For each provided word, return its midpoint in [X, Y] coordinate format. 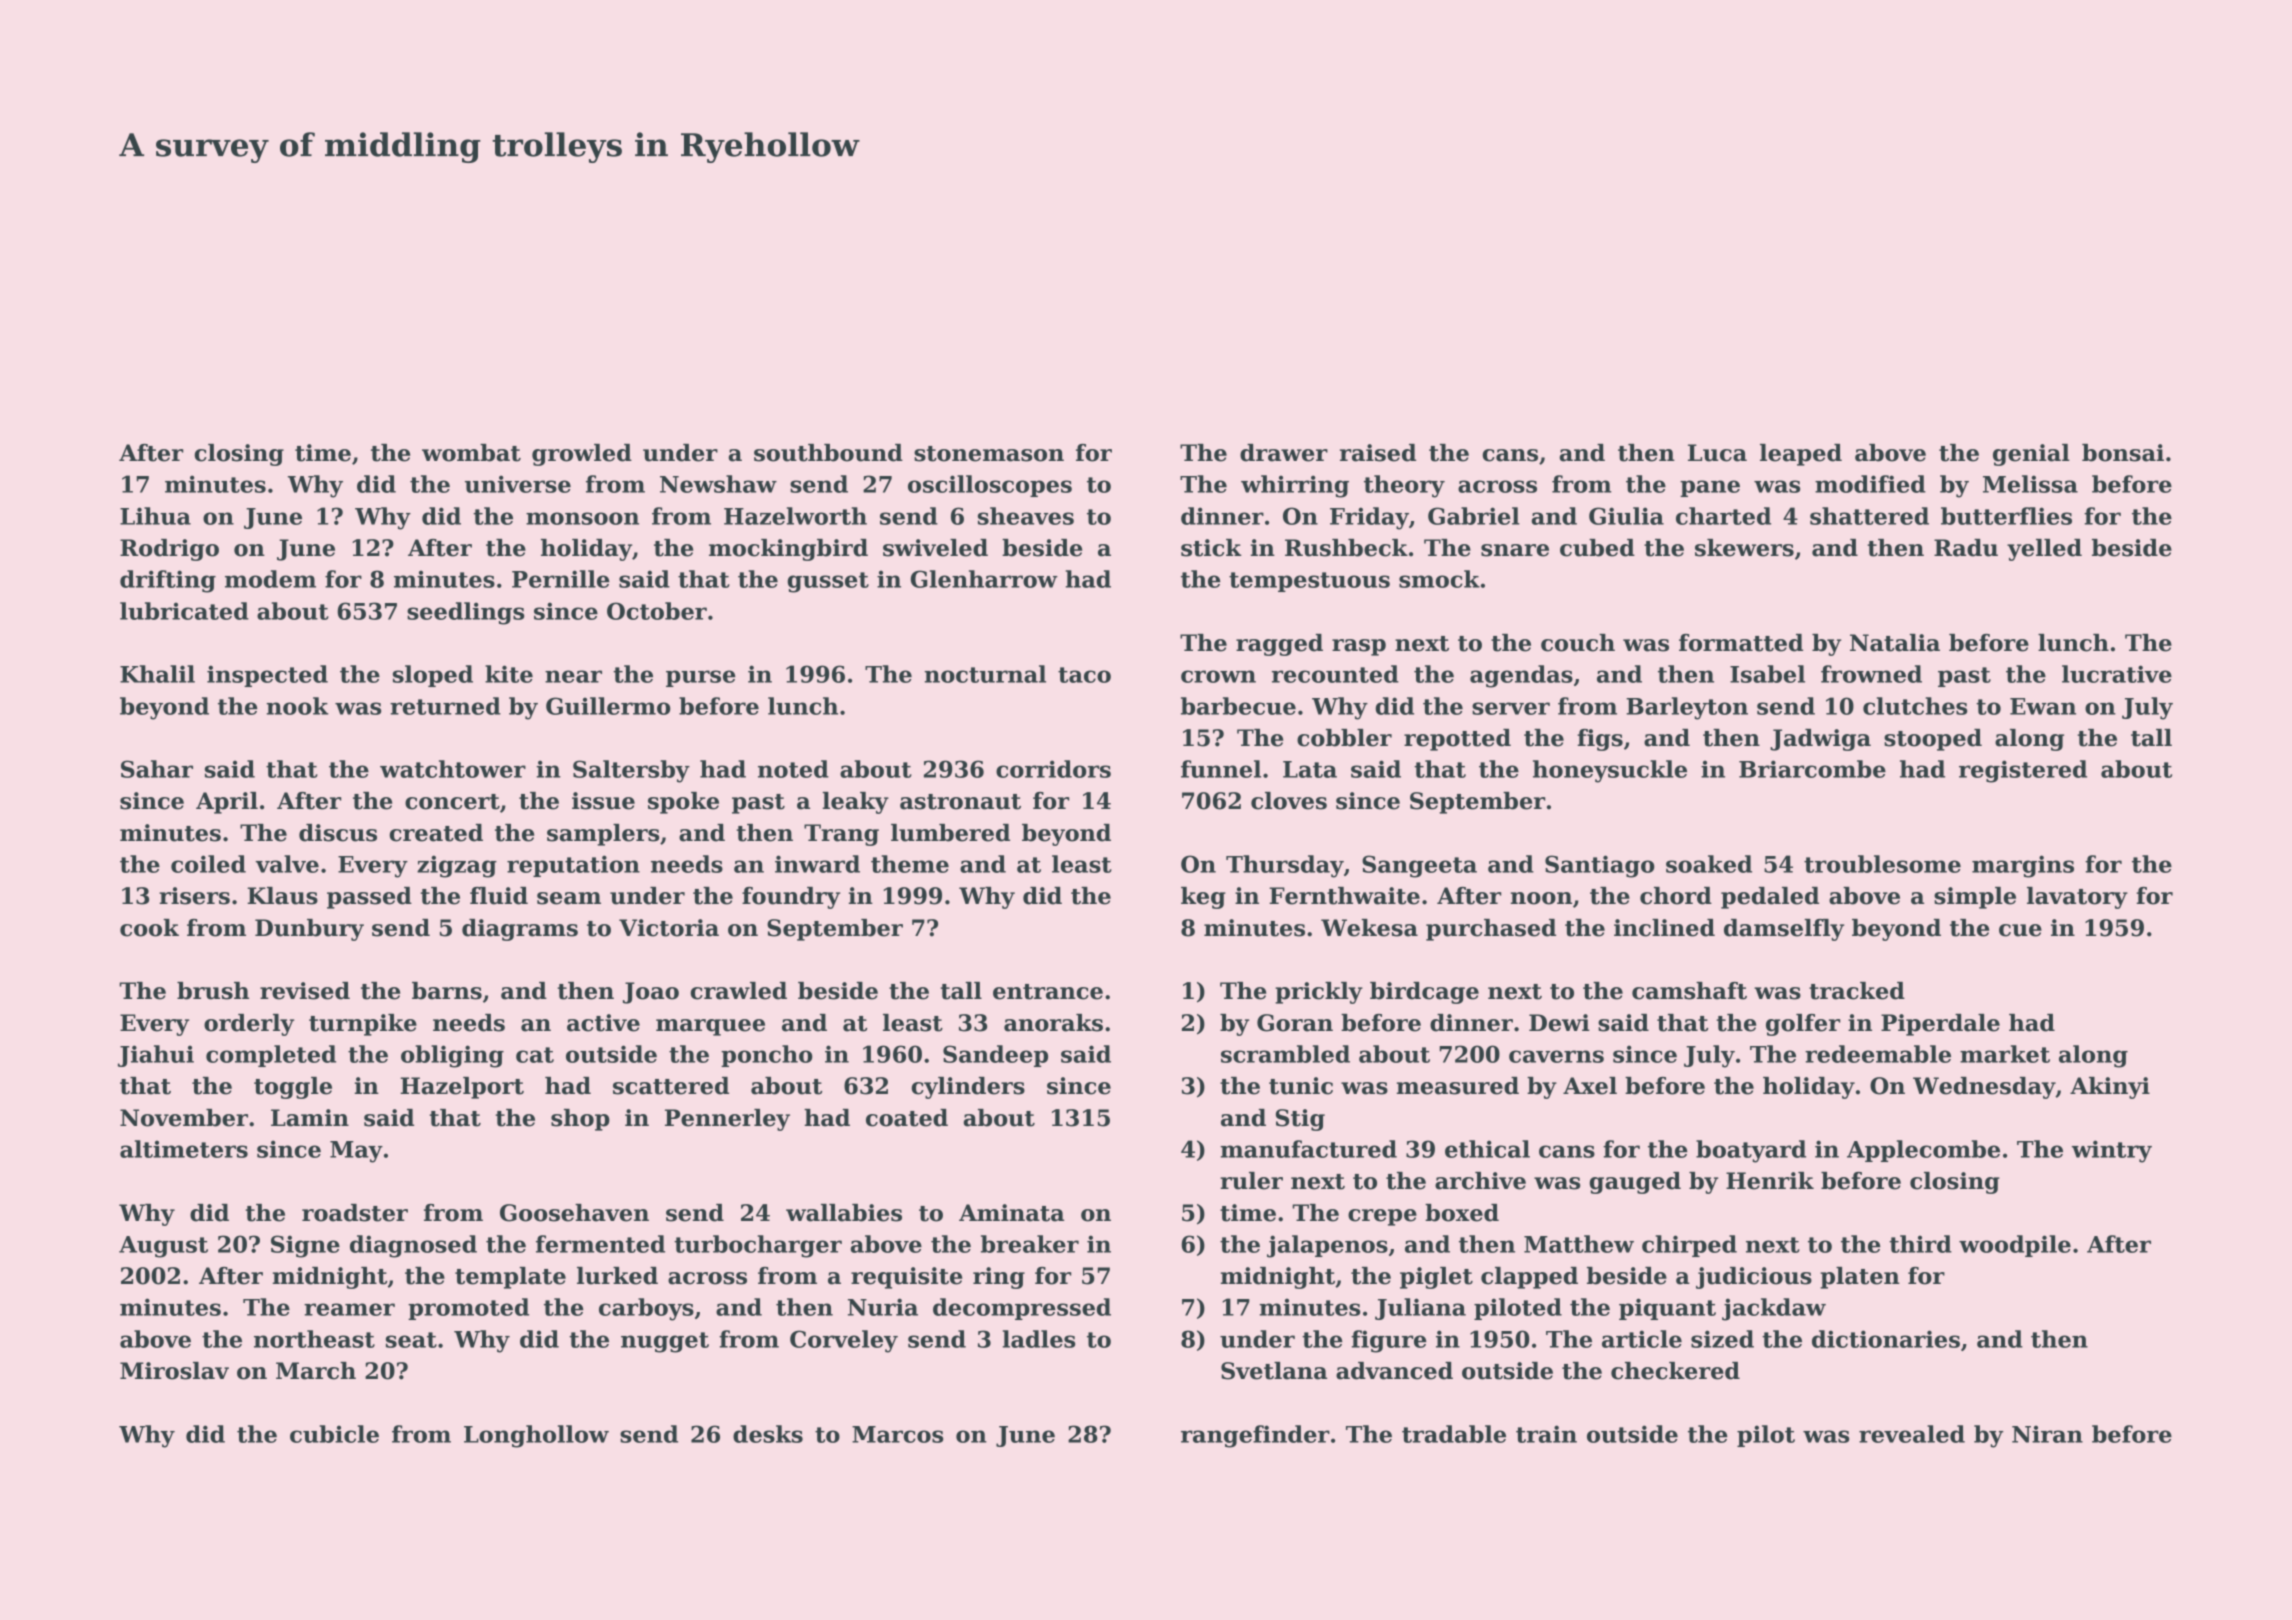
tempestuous [1309, 582]
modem [270, 579]
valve [287, 864]
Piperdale [1940, 1025]
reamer [349, 1309]
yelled [2044, 550]
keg [1203, 898]
